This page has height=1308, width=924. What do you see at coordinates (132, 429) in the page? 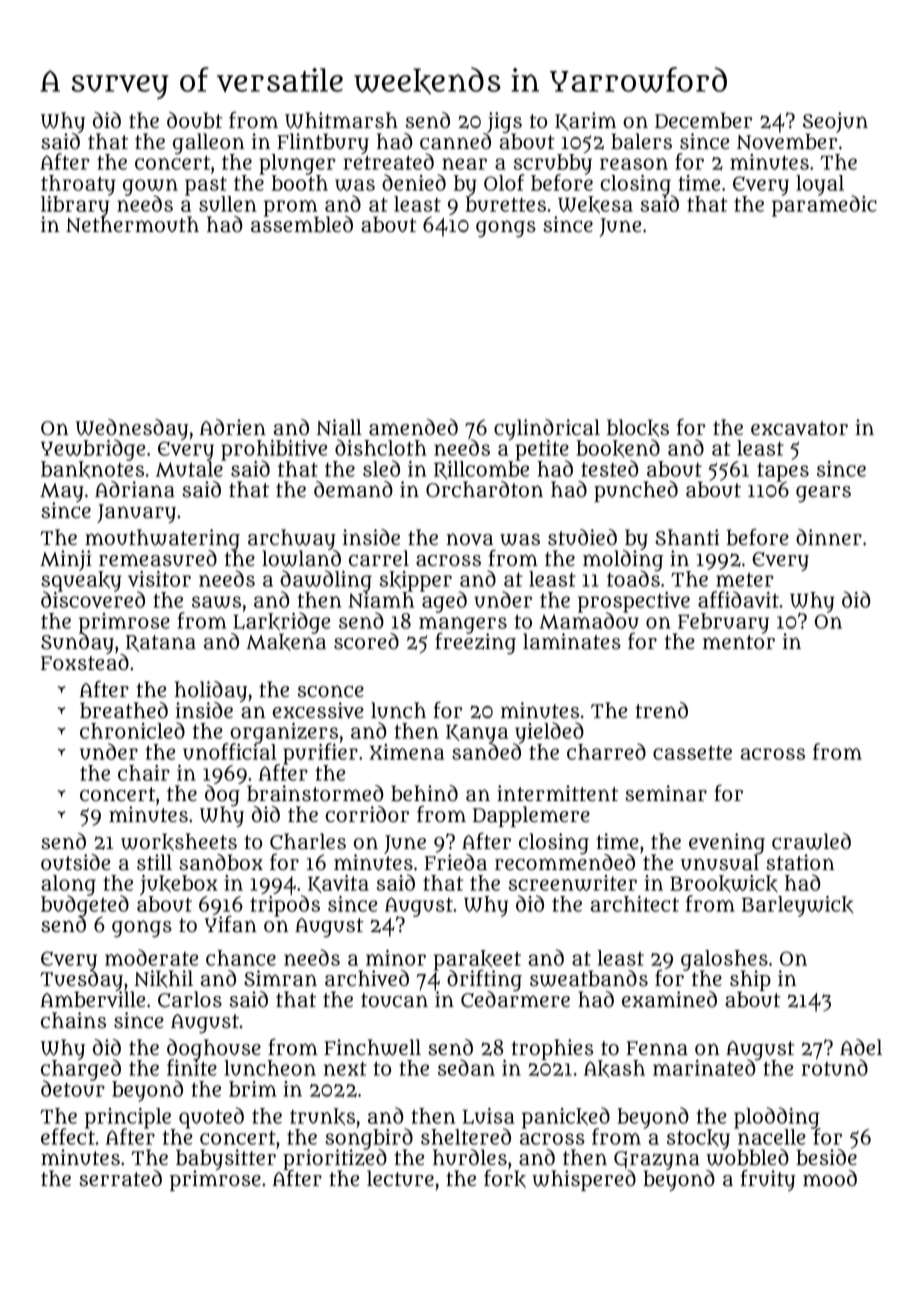
I see `Wednesday` at bounding box center [132, 429].
